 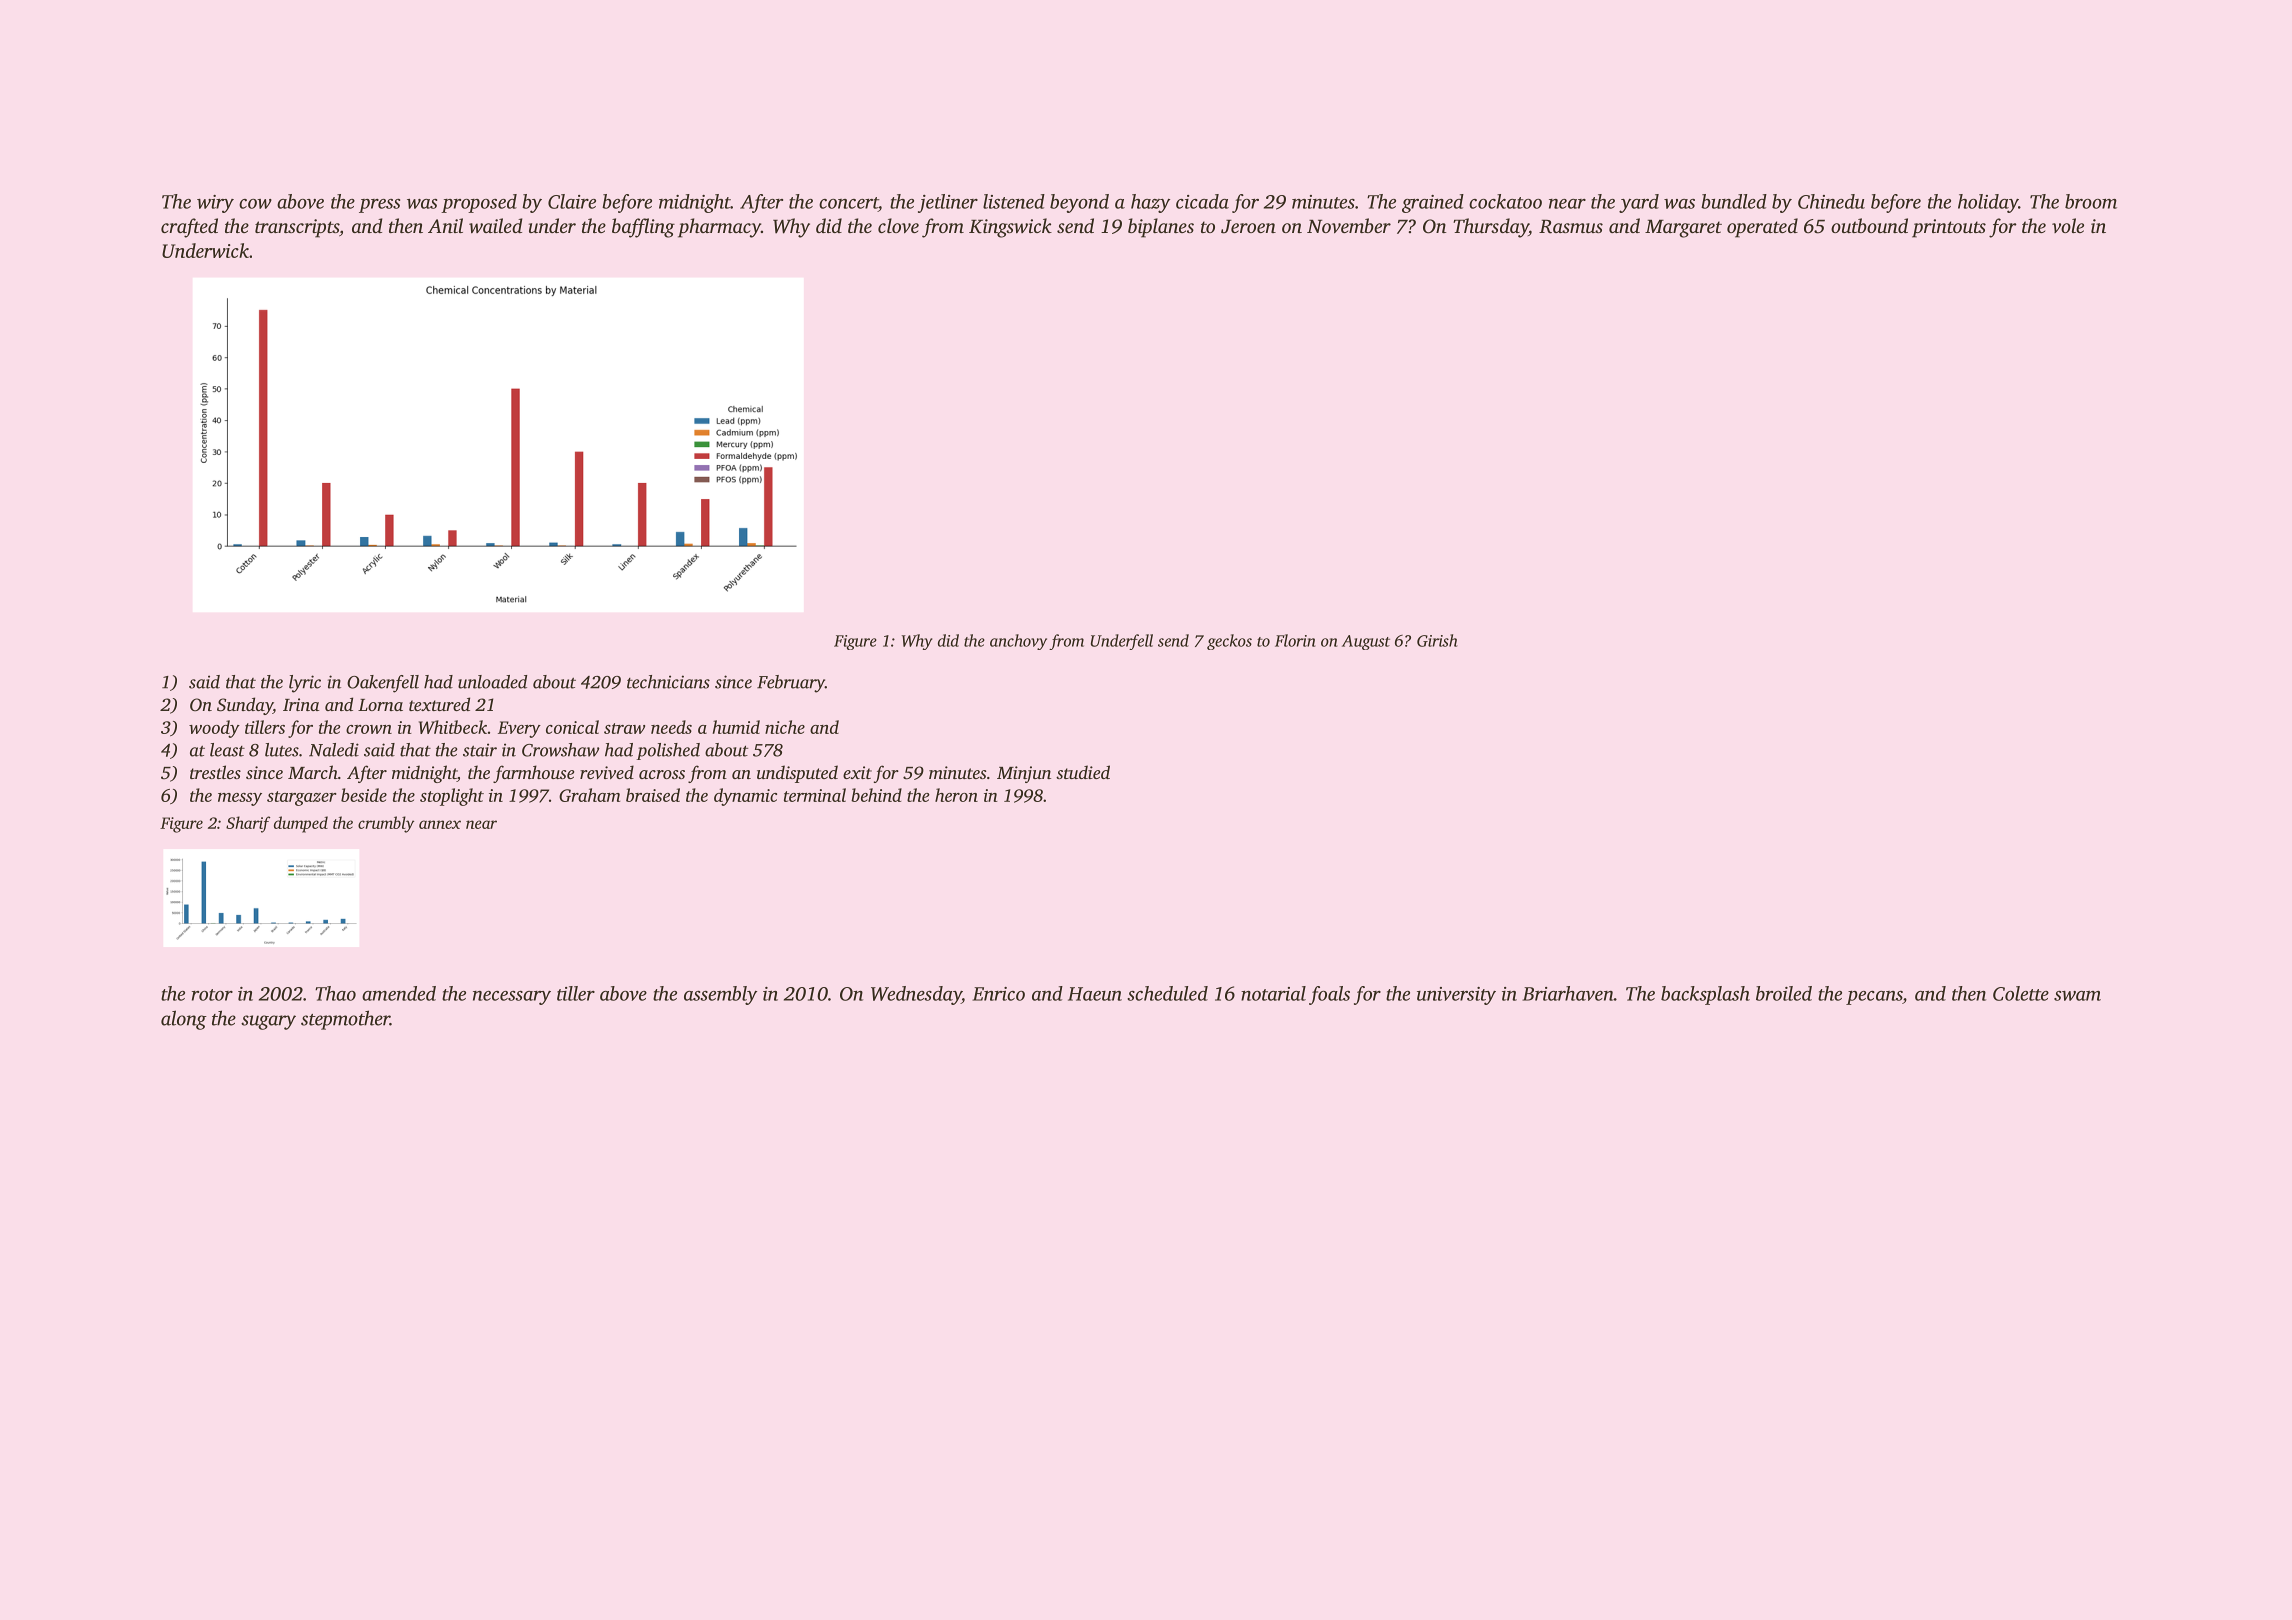 What do you see at coordinates (215, 204) in the screenshot?
I see `wiry` at bounding box center [215, 204].
